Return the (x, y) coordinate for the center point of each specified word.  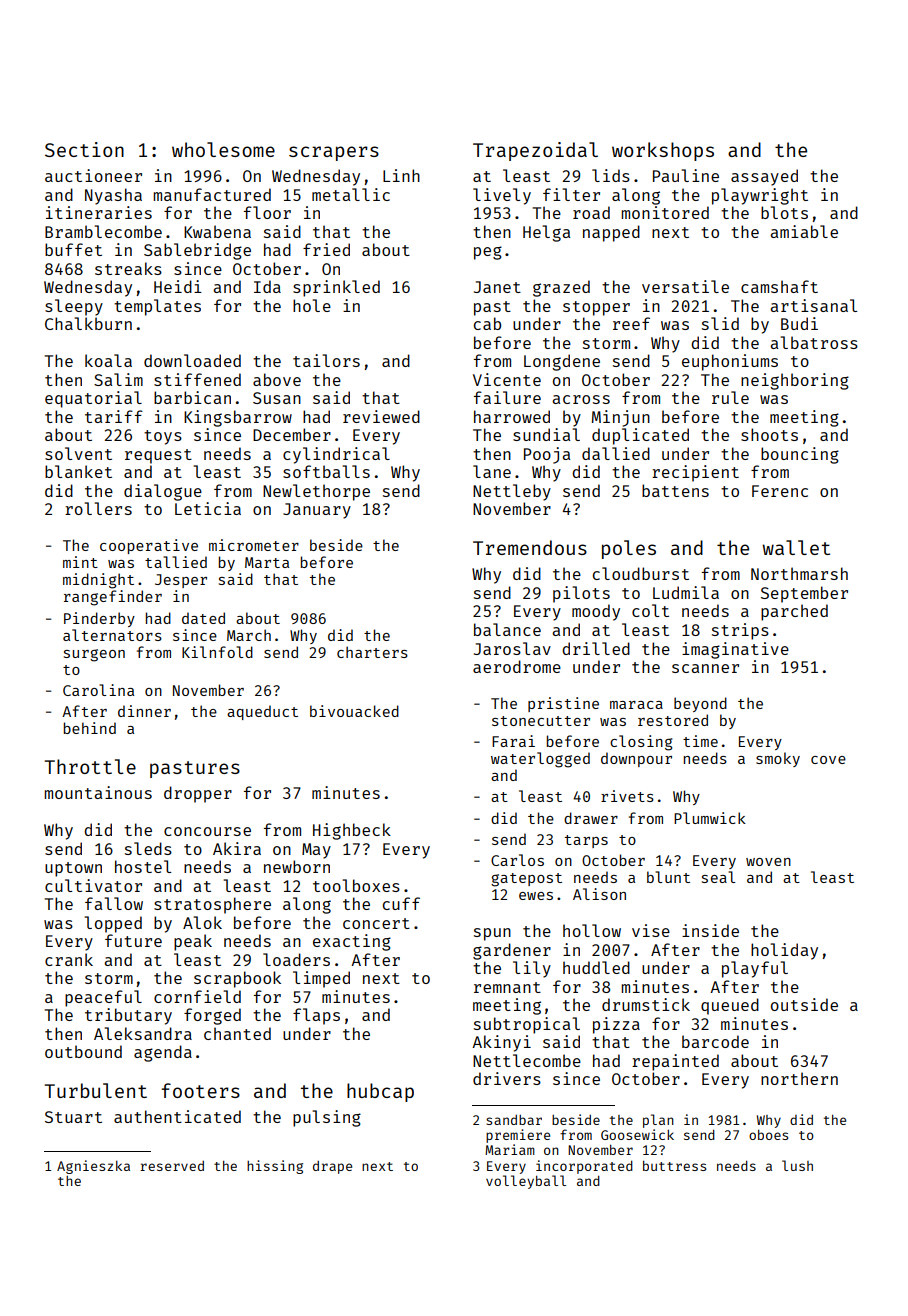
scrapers (334, 153)
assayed (764, 177)
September (804, 594)
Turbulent (96, 1090)
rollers (98, 508)
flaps (316, 1016)
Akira (237, 848)
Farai (513, 741)
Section (84, 149)
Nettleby (512, 492)
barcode (715, 1041)
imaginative (735, 650)
